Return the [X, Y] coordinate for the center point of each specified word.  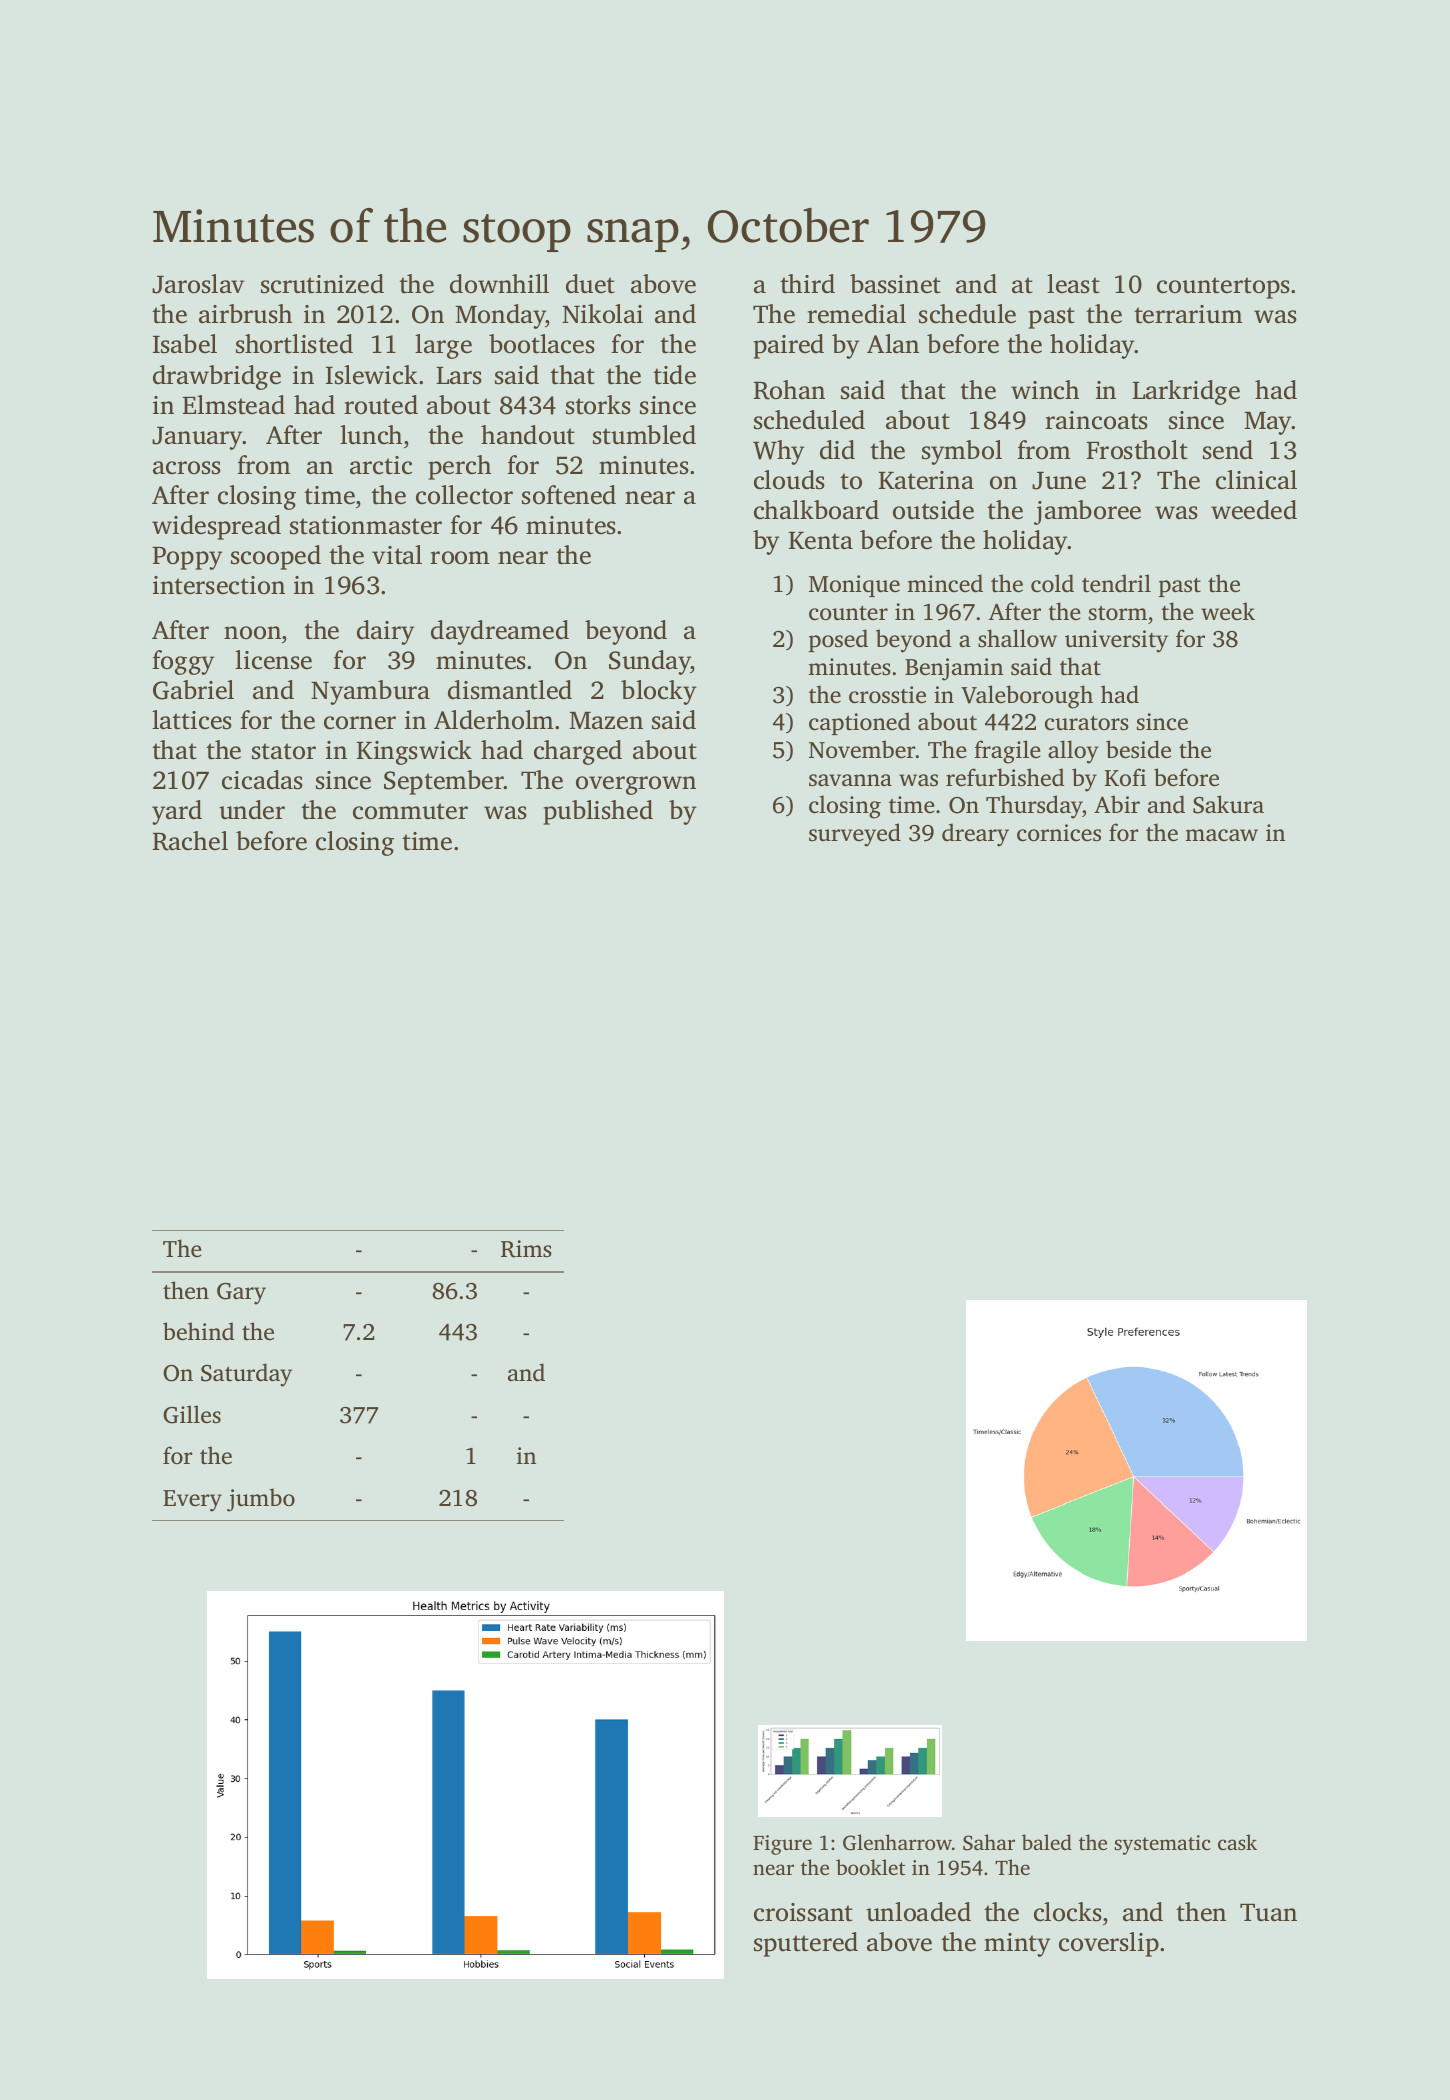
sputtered [806, 1944]
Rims [526, 1249]
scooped [276, 557]
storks [598, 405]
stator [284, 751]
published [598, 812]
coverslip [1109, 1944]
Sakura [1228, 804]
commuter [410, 811]
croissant [803, 1912]
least [1073, 284]
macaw [1221, 835]
